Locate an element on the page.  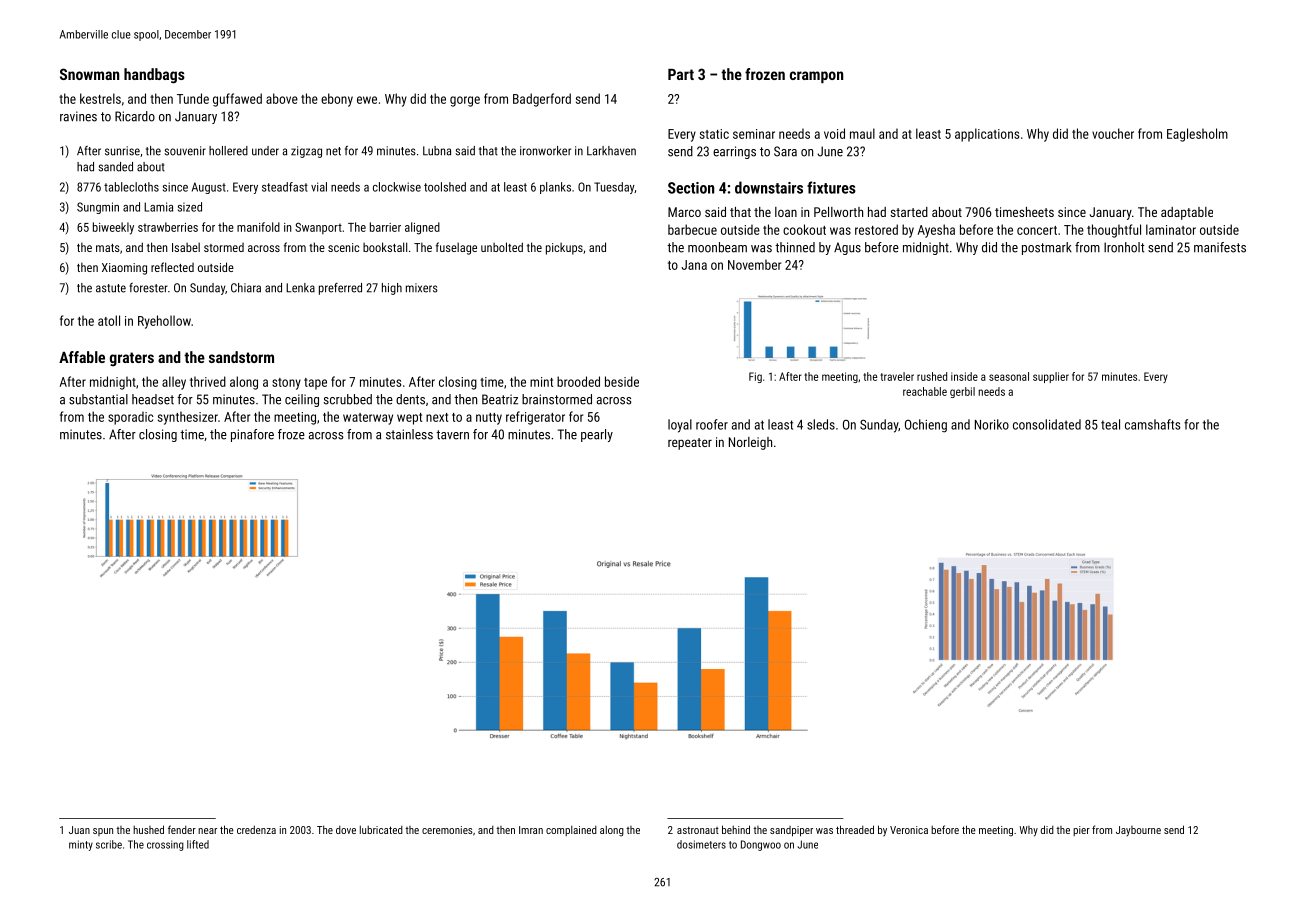
above is located at coordinates (282, 98).
